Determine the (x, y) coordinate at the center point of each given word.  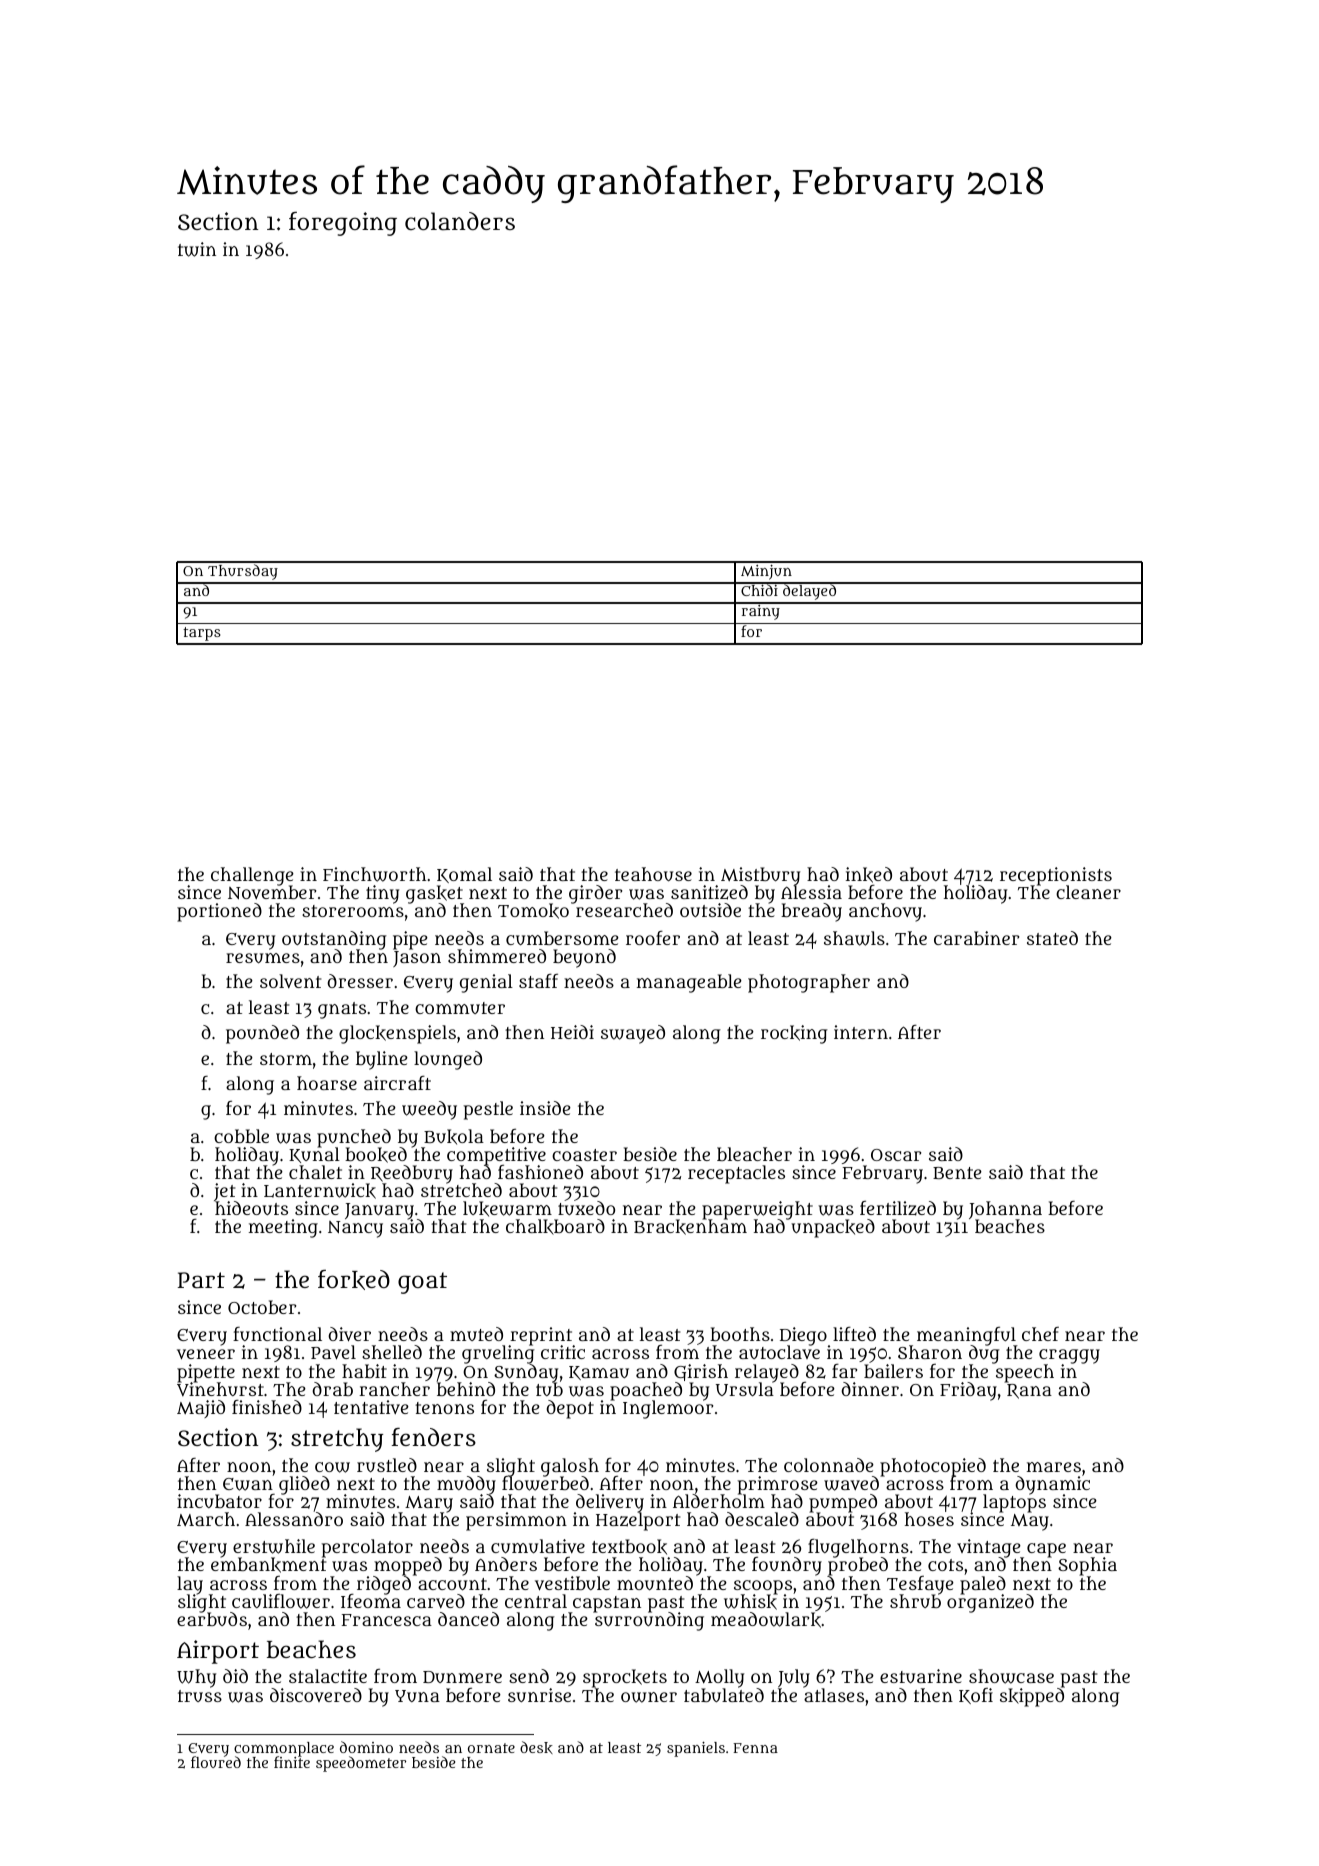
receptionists (1056, 876)
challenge (252, 876)
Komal (464, 875)
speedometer (361, 1764)
